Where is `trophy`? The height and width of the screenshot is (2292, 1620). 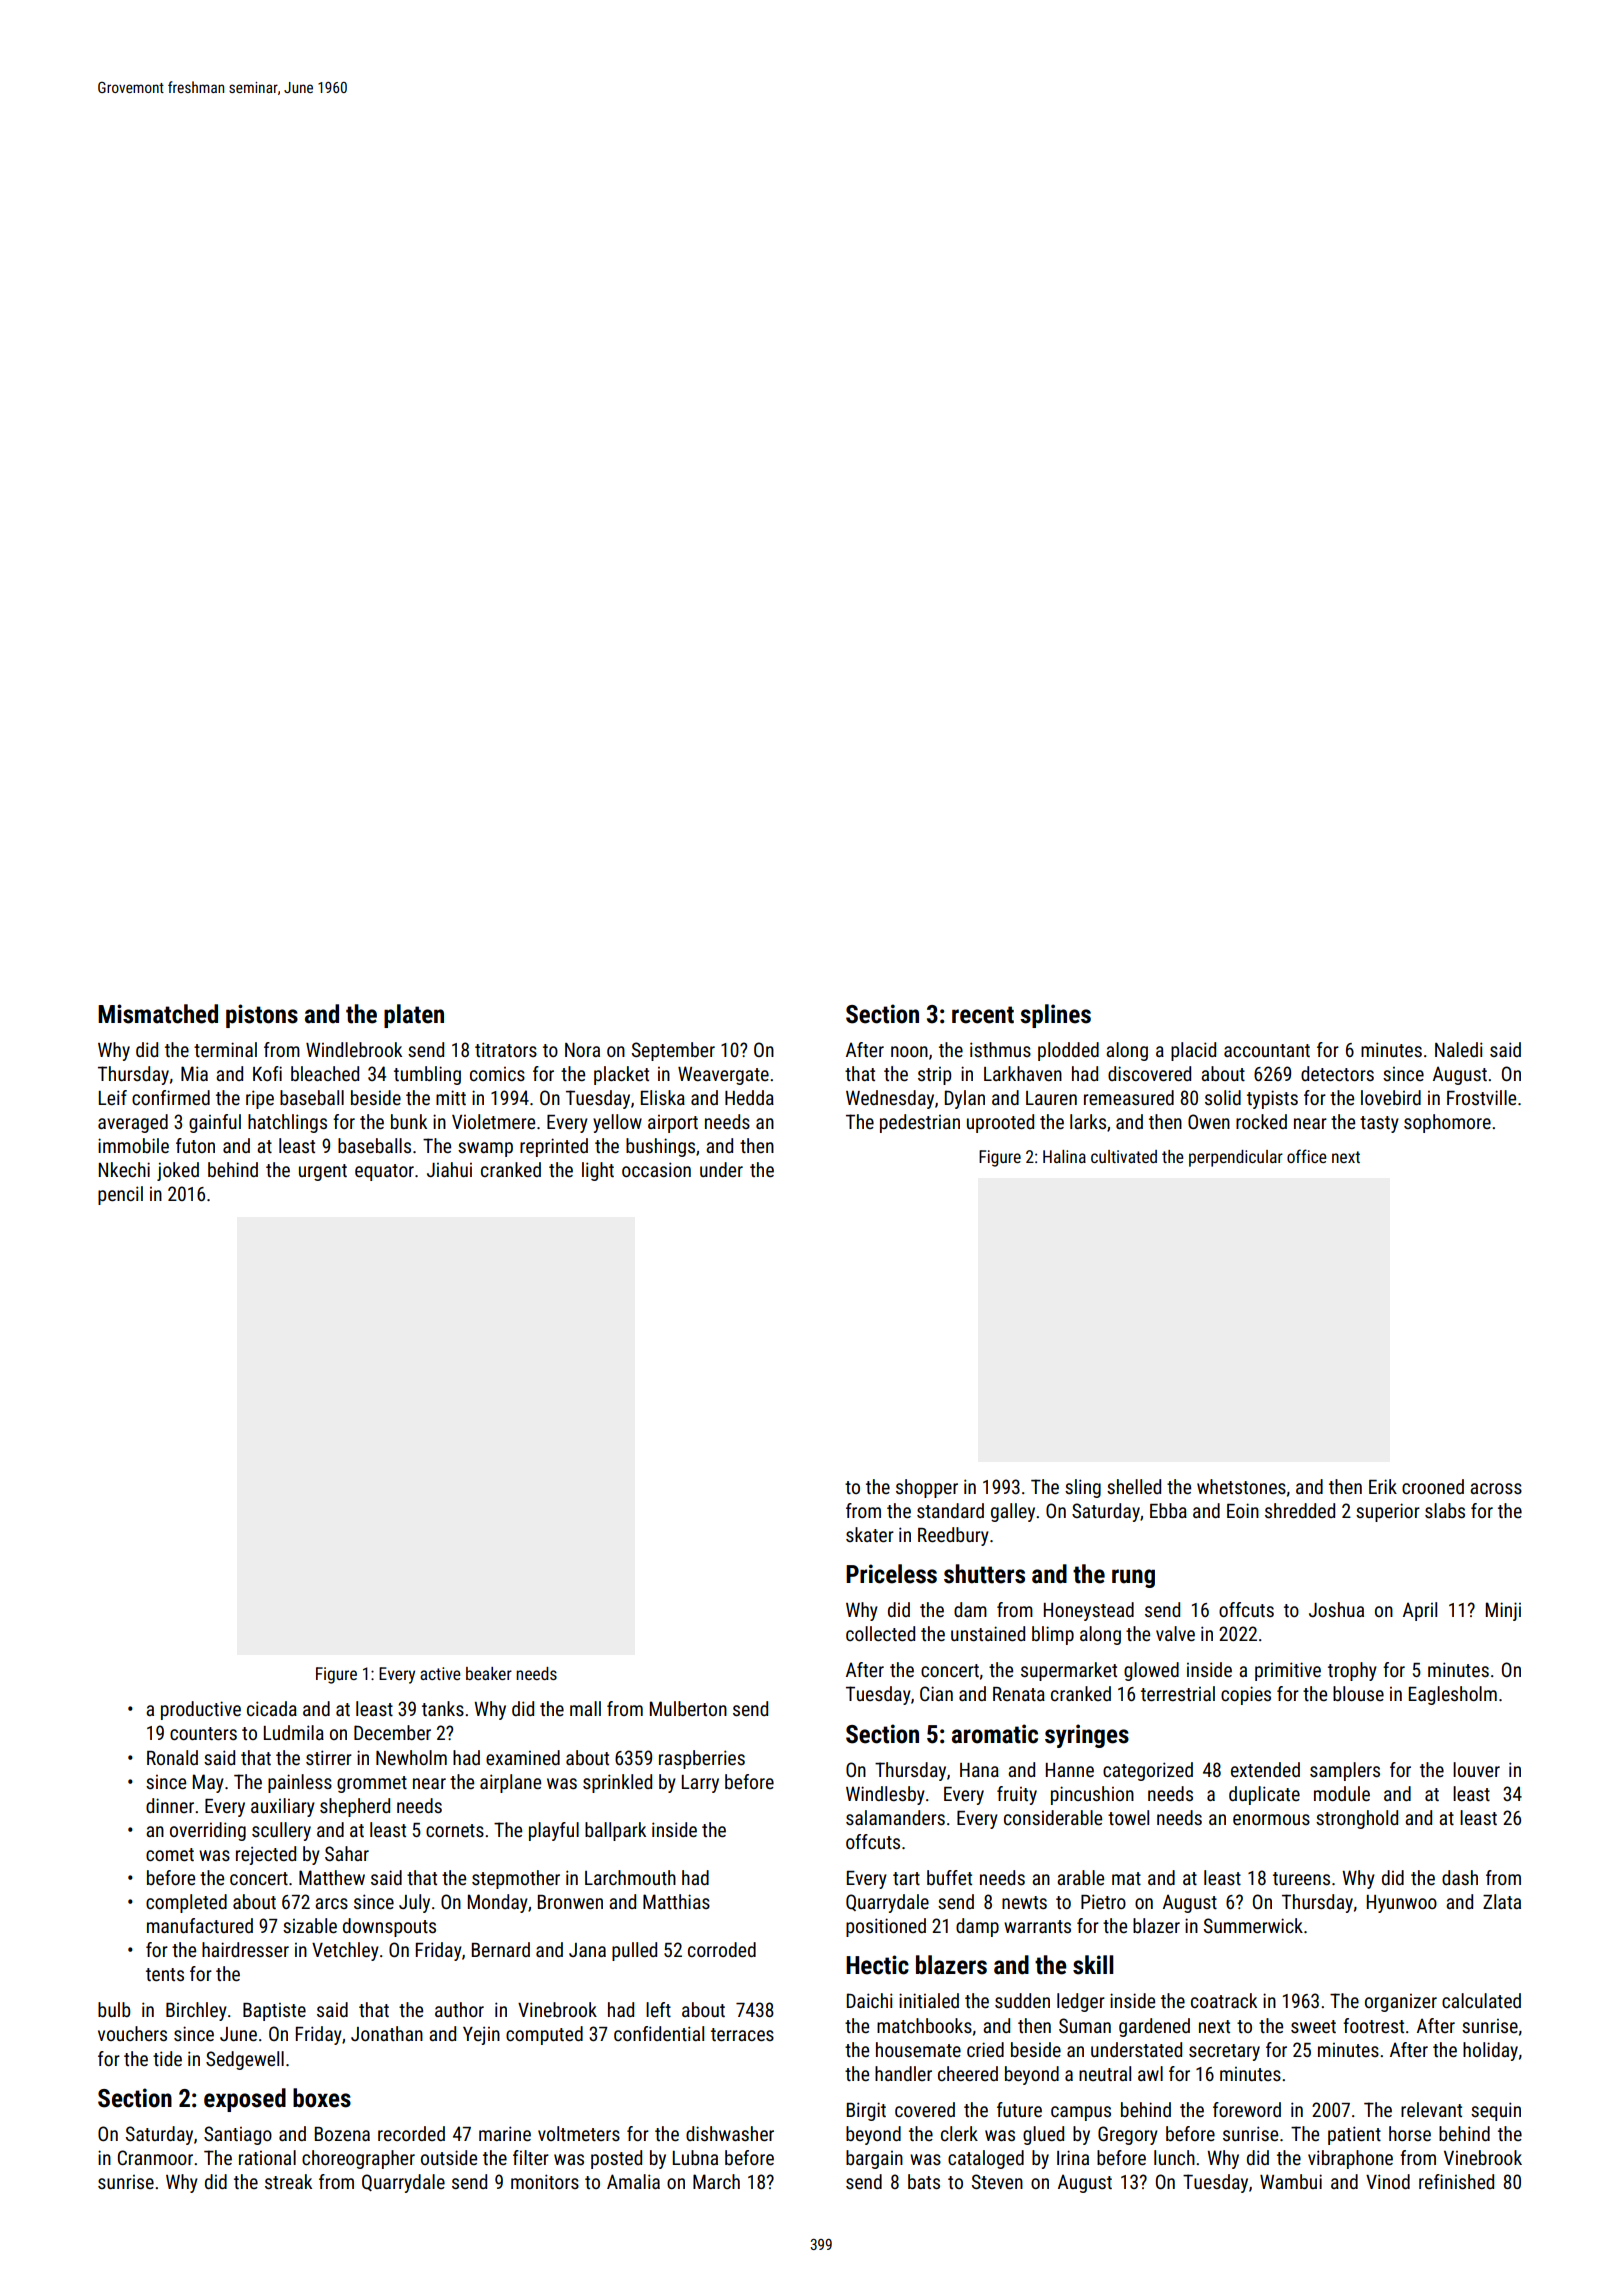 trophy is located at coordinates (1352, 1671).
